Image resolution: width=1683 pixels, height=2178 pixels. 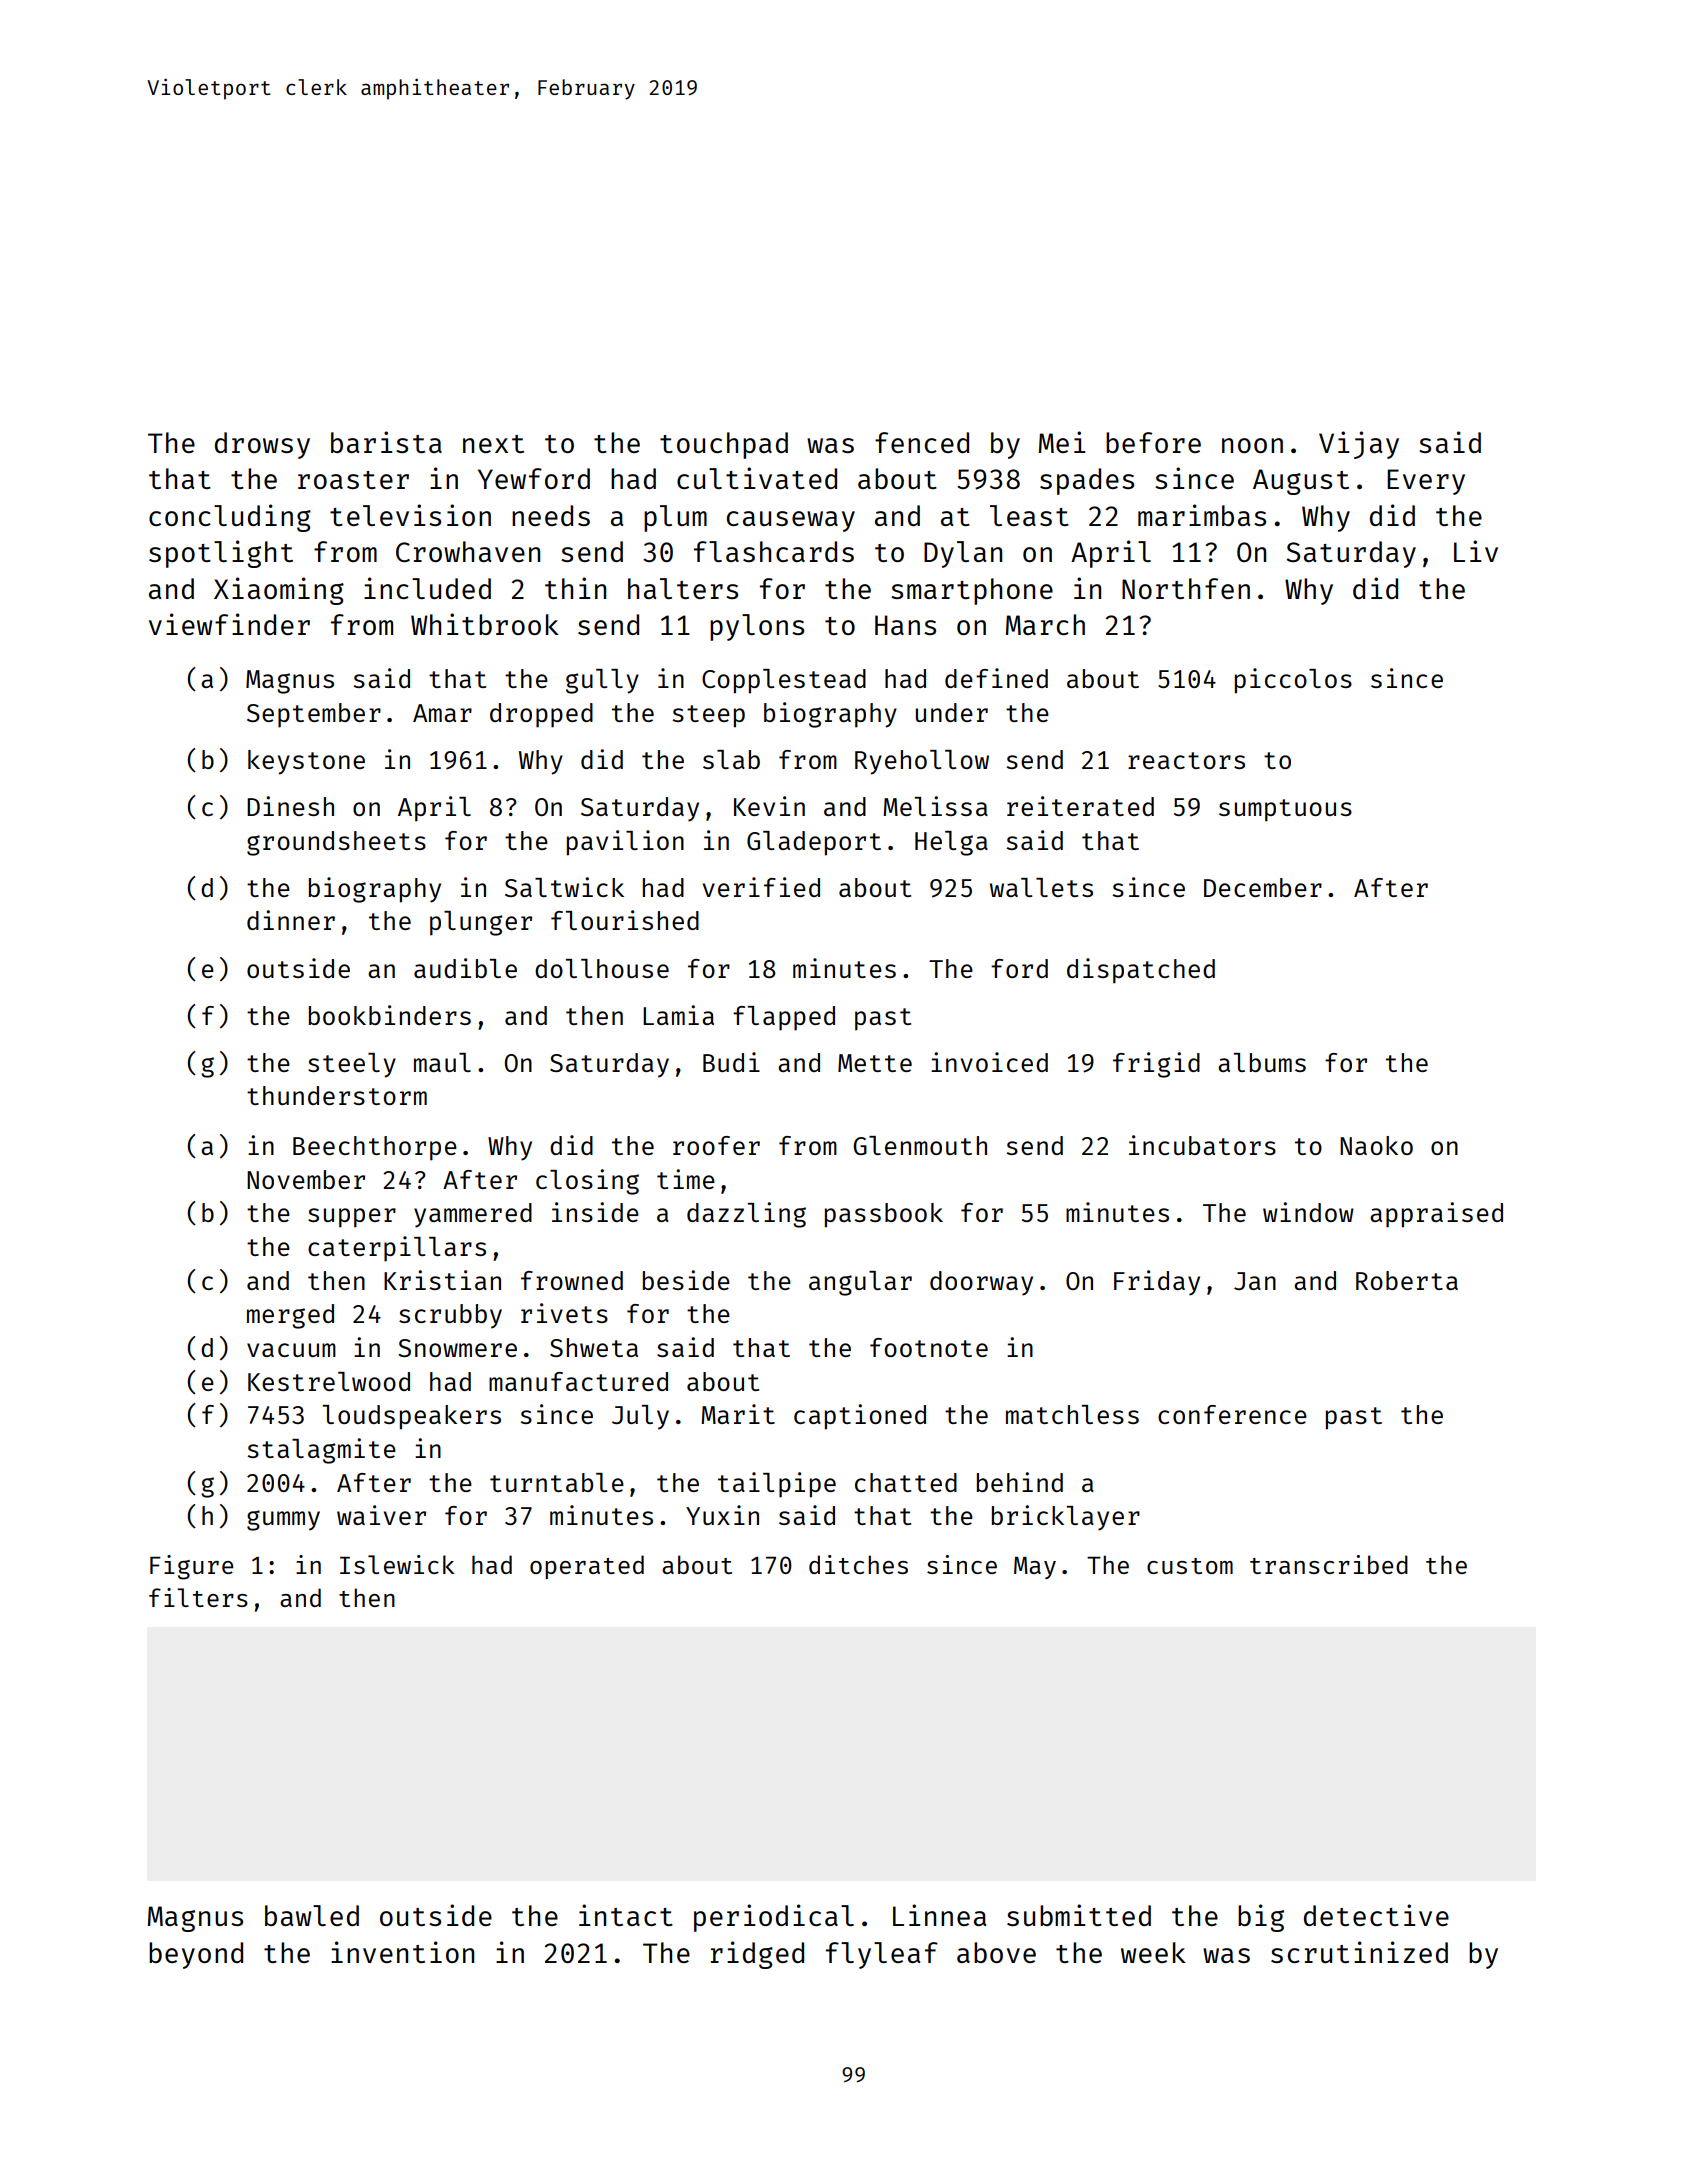 I want to click on ditches, so click(x=858, y=1564).
